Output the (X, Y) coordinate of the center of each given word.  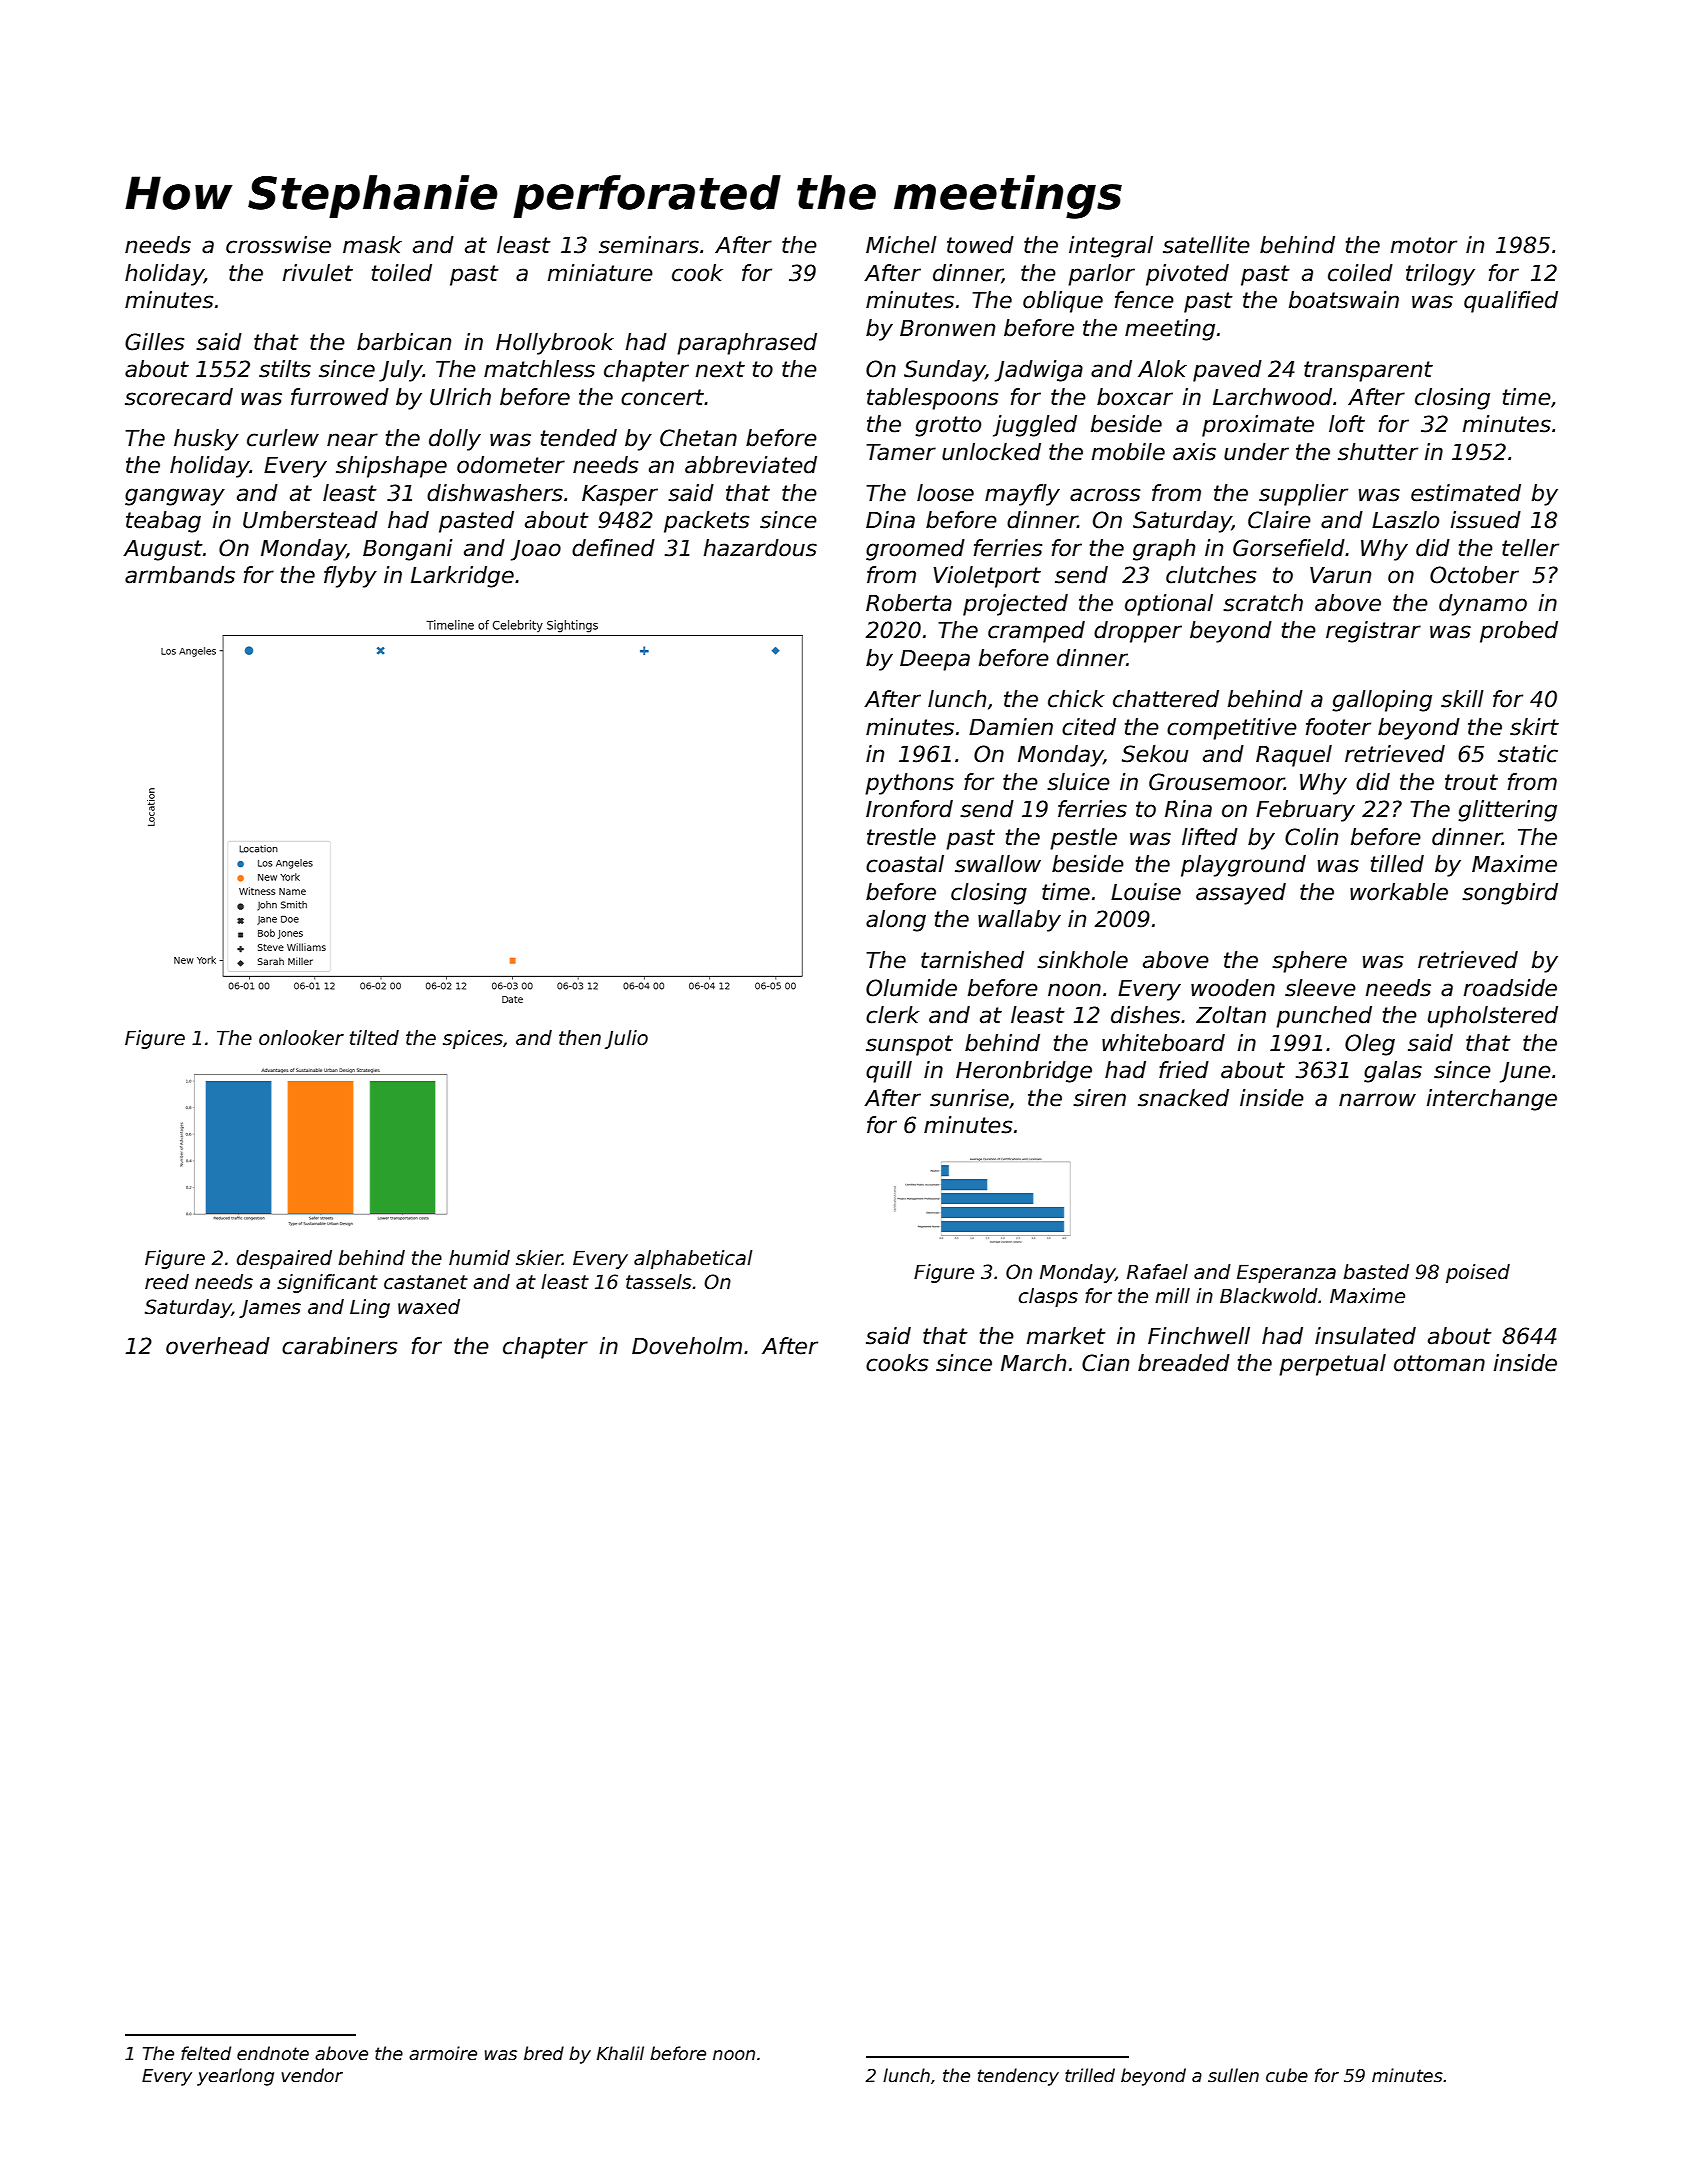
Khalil (620, 2053)
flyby (350, 577)
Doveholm (687, 1346)
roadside (1510, 988)
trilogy (1440, 275)
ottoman (1439, 1363)
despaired (284, 1259)
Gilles (154, 342)
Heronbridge (1024, 1072)
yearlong (235, 2077)
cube (1287, 2075)
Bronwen (947, 328)
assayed (1241, 894)
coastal (905, 864)
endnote (273, 2053)
